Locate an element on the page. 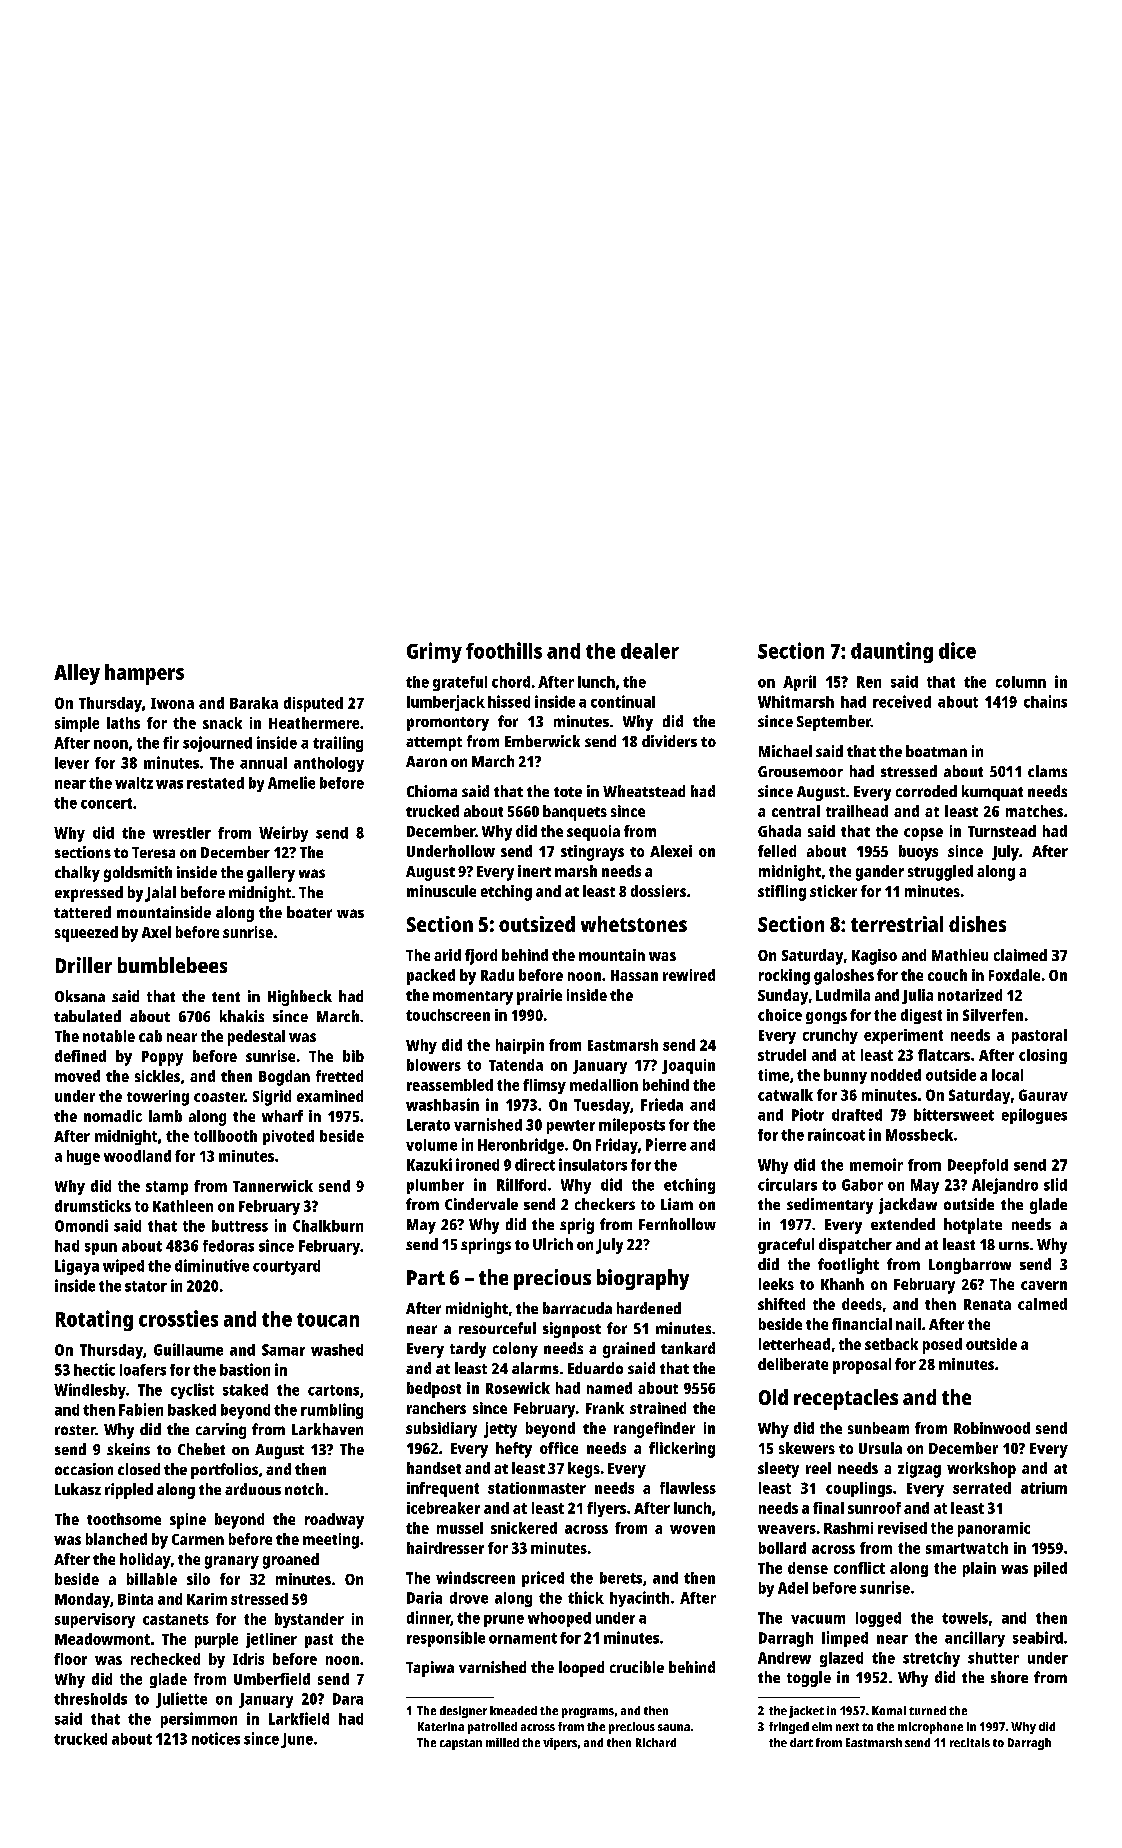 This document has width=1122, height=1848. supervisory is located at coordinates (95, 1620).
